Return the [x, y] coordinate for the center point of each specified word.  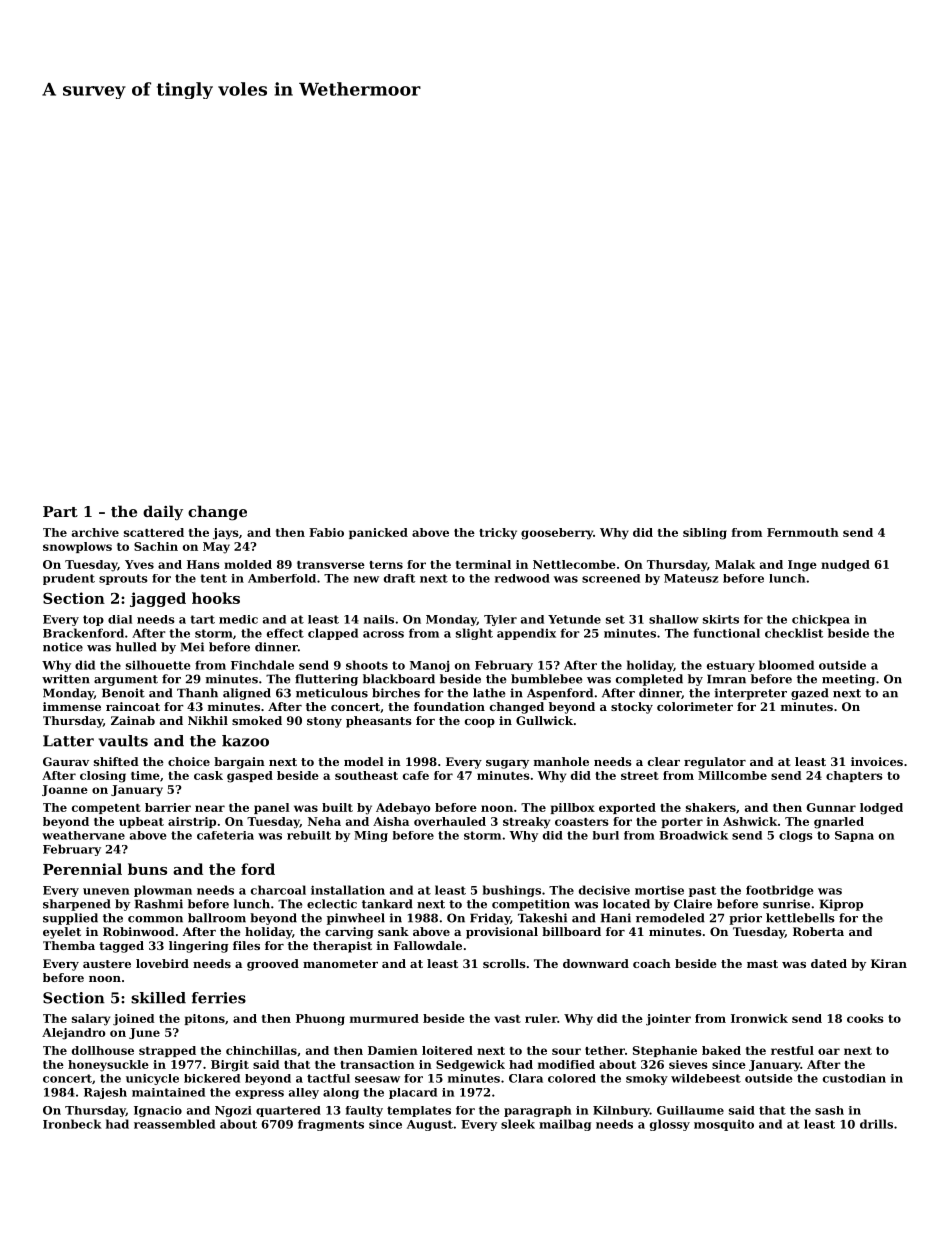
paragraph [537, 1111]
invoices [877, 761]
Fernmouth [803, 532]
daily [163, 513]
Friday [490, 919]
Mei [192, 647]
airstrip [192, 822]
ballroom [217, 918]
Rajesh [105, 1093]
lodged [881, 809]
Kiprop [841, 905]
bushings [512, 891]
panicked [378, 533]
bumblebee [546, 679]
